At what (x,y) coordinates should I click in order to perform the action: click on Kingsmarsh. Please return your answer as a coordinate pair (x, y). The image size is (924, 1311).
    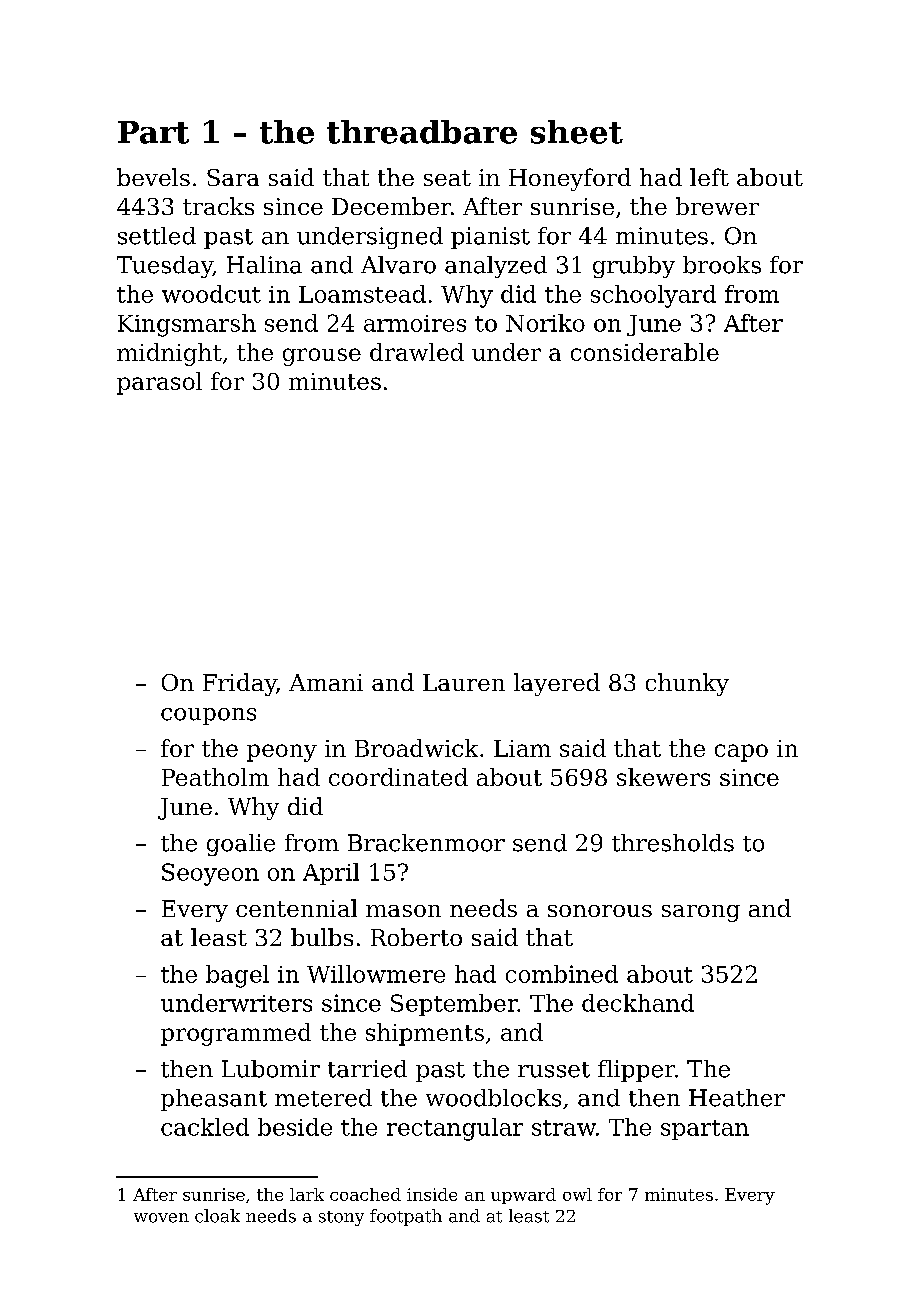
    Looking at the image, I should click on (187, 325).
